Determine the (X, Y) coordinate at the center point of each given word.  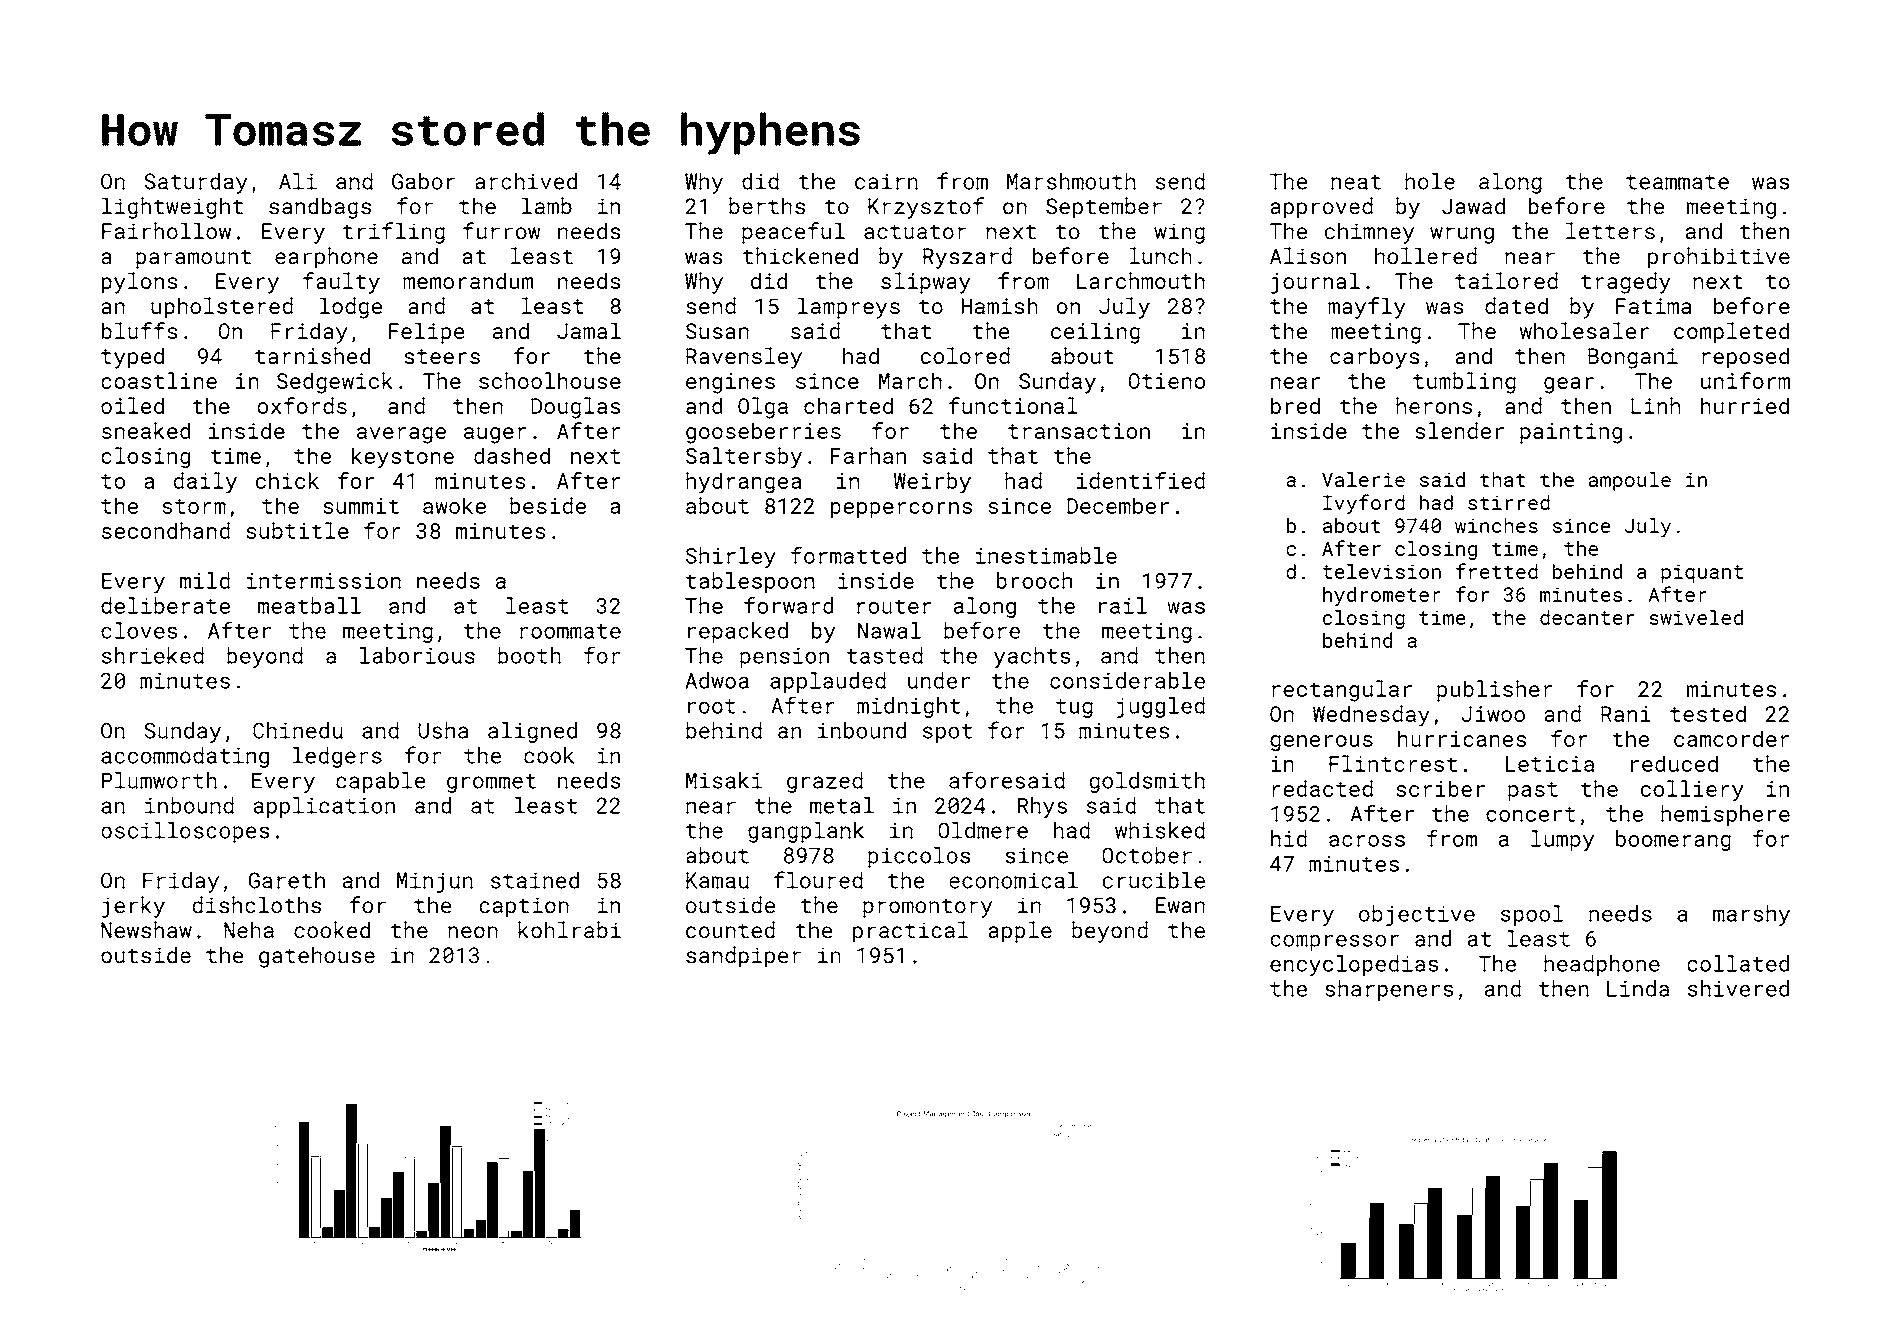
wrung (1462, 235)
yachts (1032, 657)
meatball (309, 605)
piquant (1702, 573)
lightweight (172, 208)
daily (205, 483)
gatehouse (317, 957)
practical (910, 932)
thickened (800, 256)
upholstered (222, 308)
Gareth (287, 880)
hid (1289, 838)
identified (1141, 480)
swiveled (1696, 617)
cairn (886, 181)
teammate (1677, 182)
